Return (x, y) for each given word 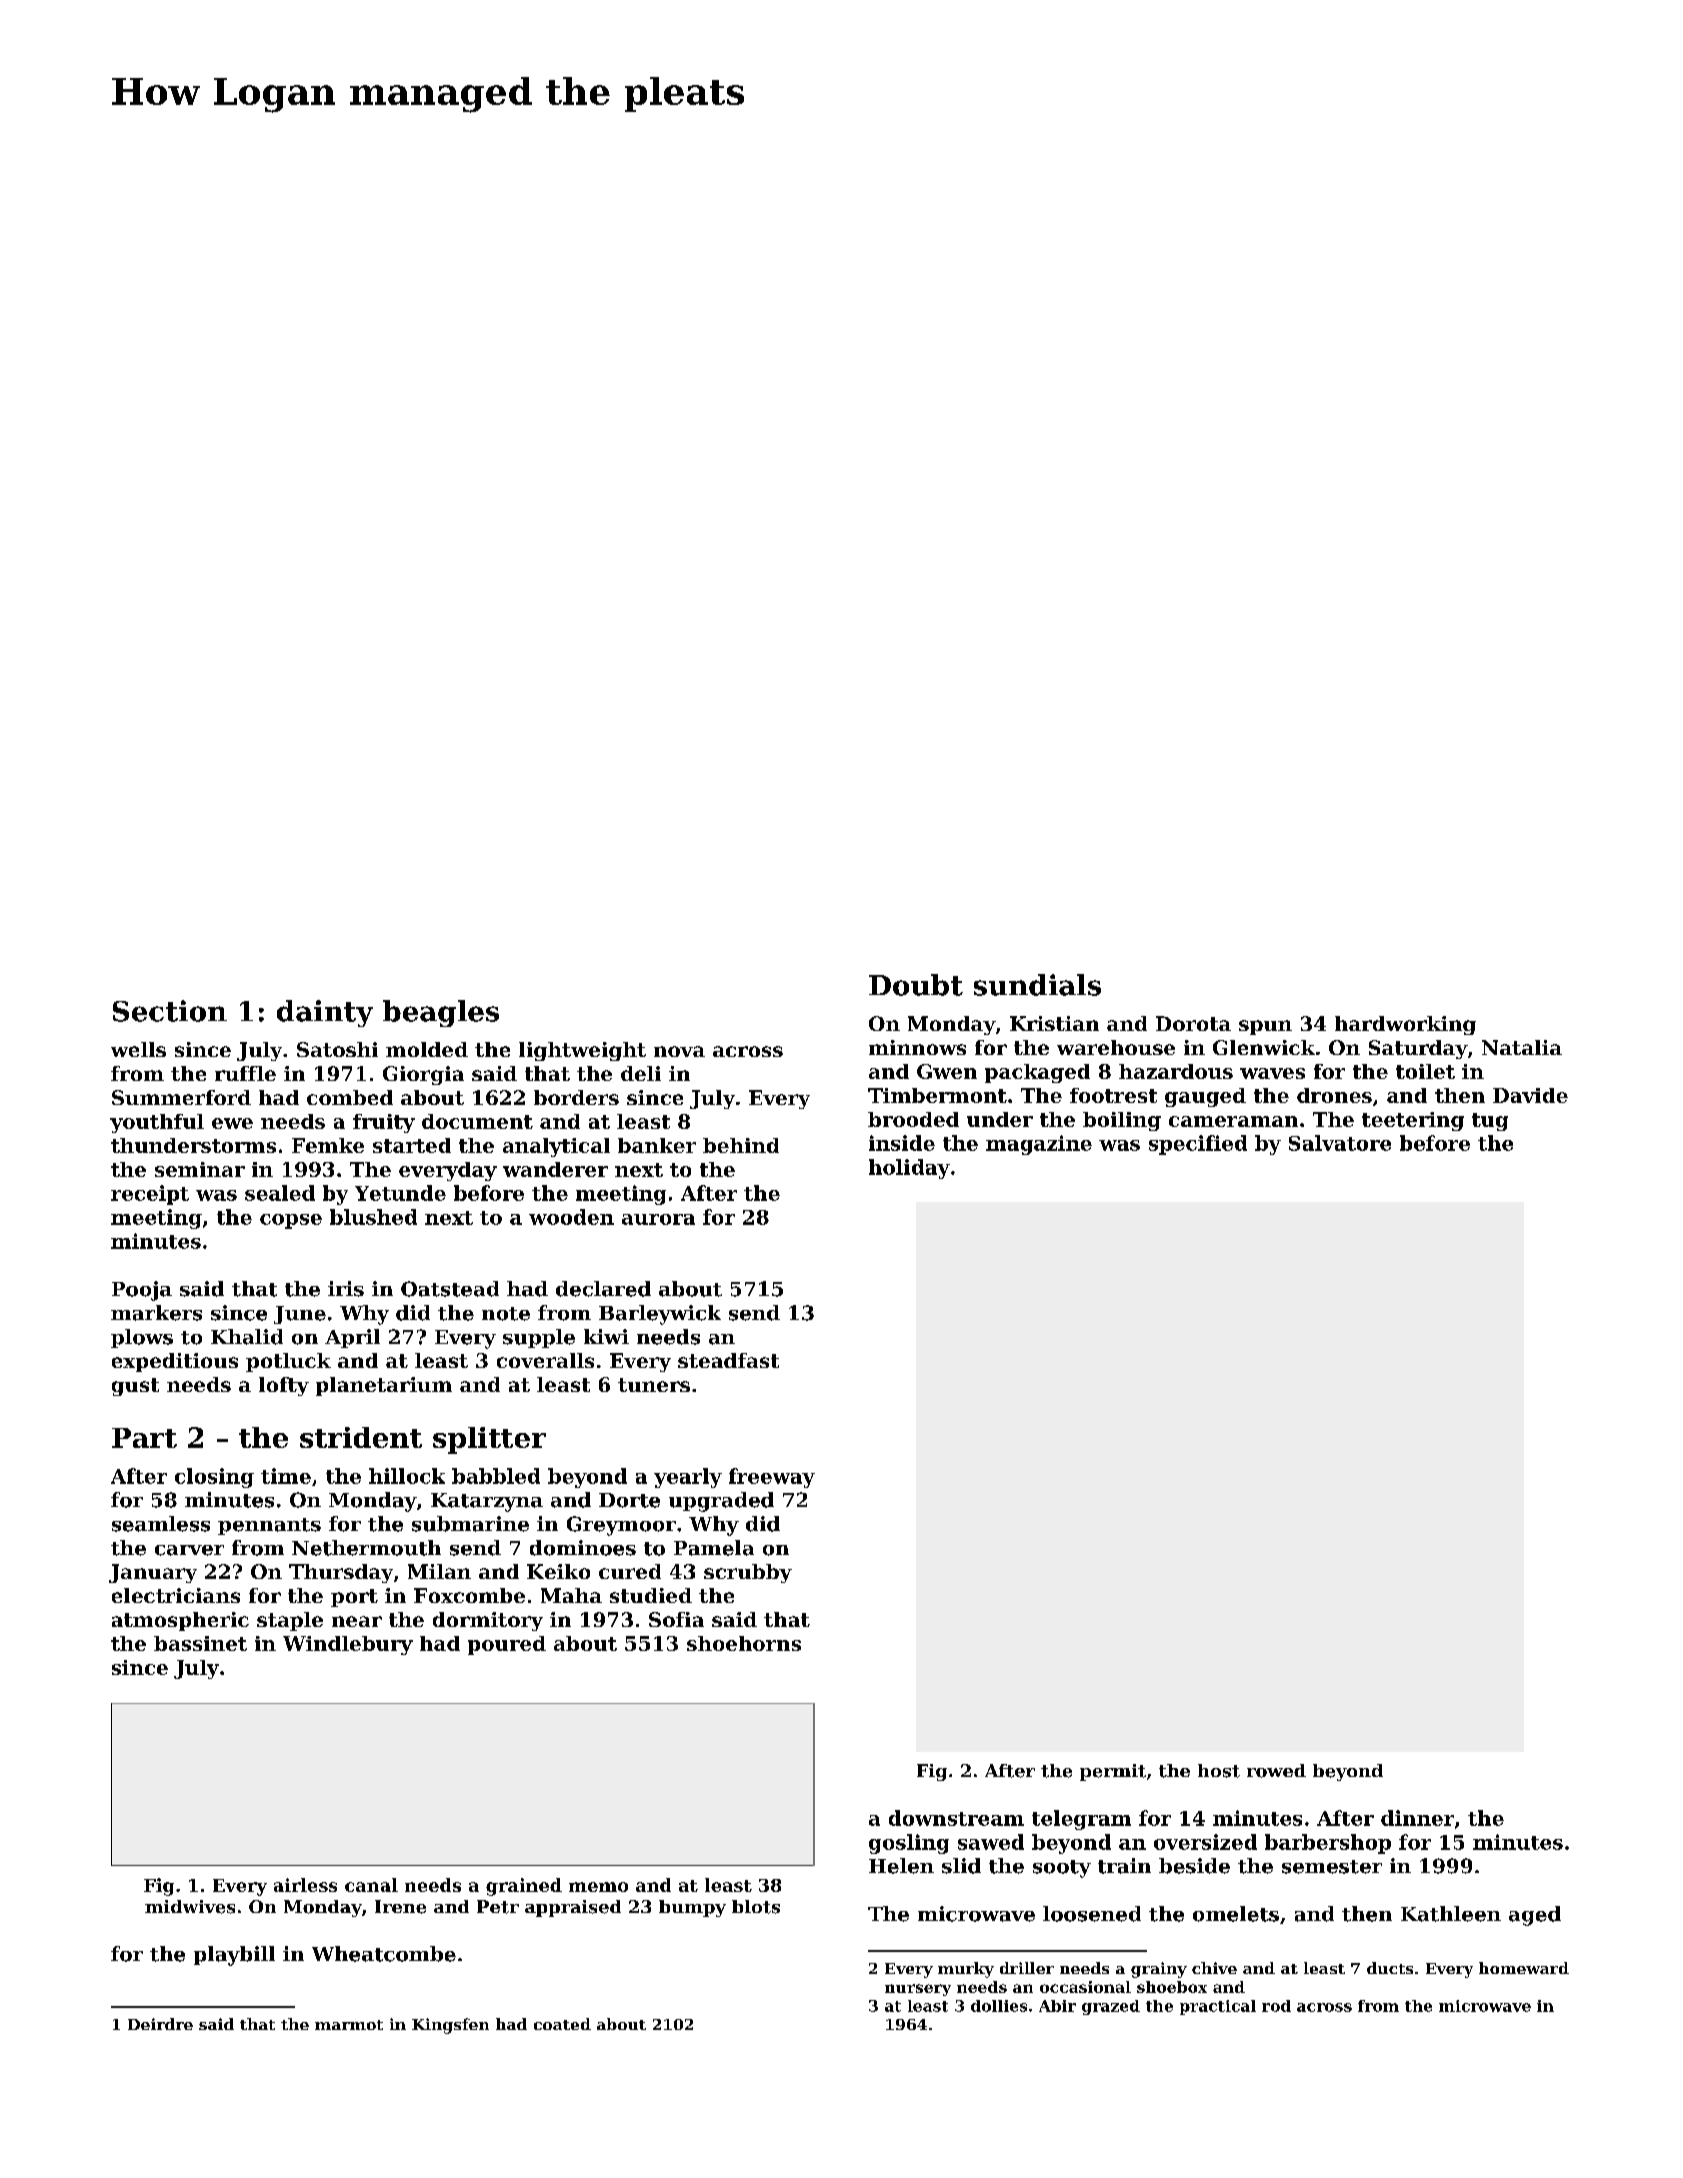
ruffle (245, 1073)
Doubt (916, 985)
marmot (349, 2025)
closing (214, 1478)
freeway (772, 1478)
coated (562, 2024)
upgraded (721, 1502)
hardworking (1405, 1025)
